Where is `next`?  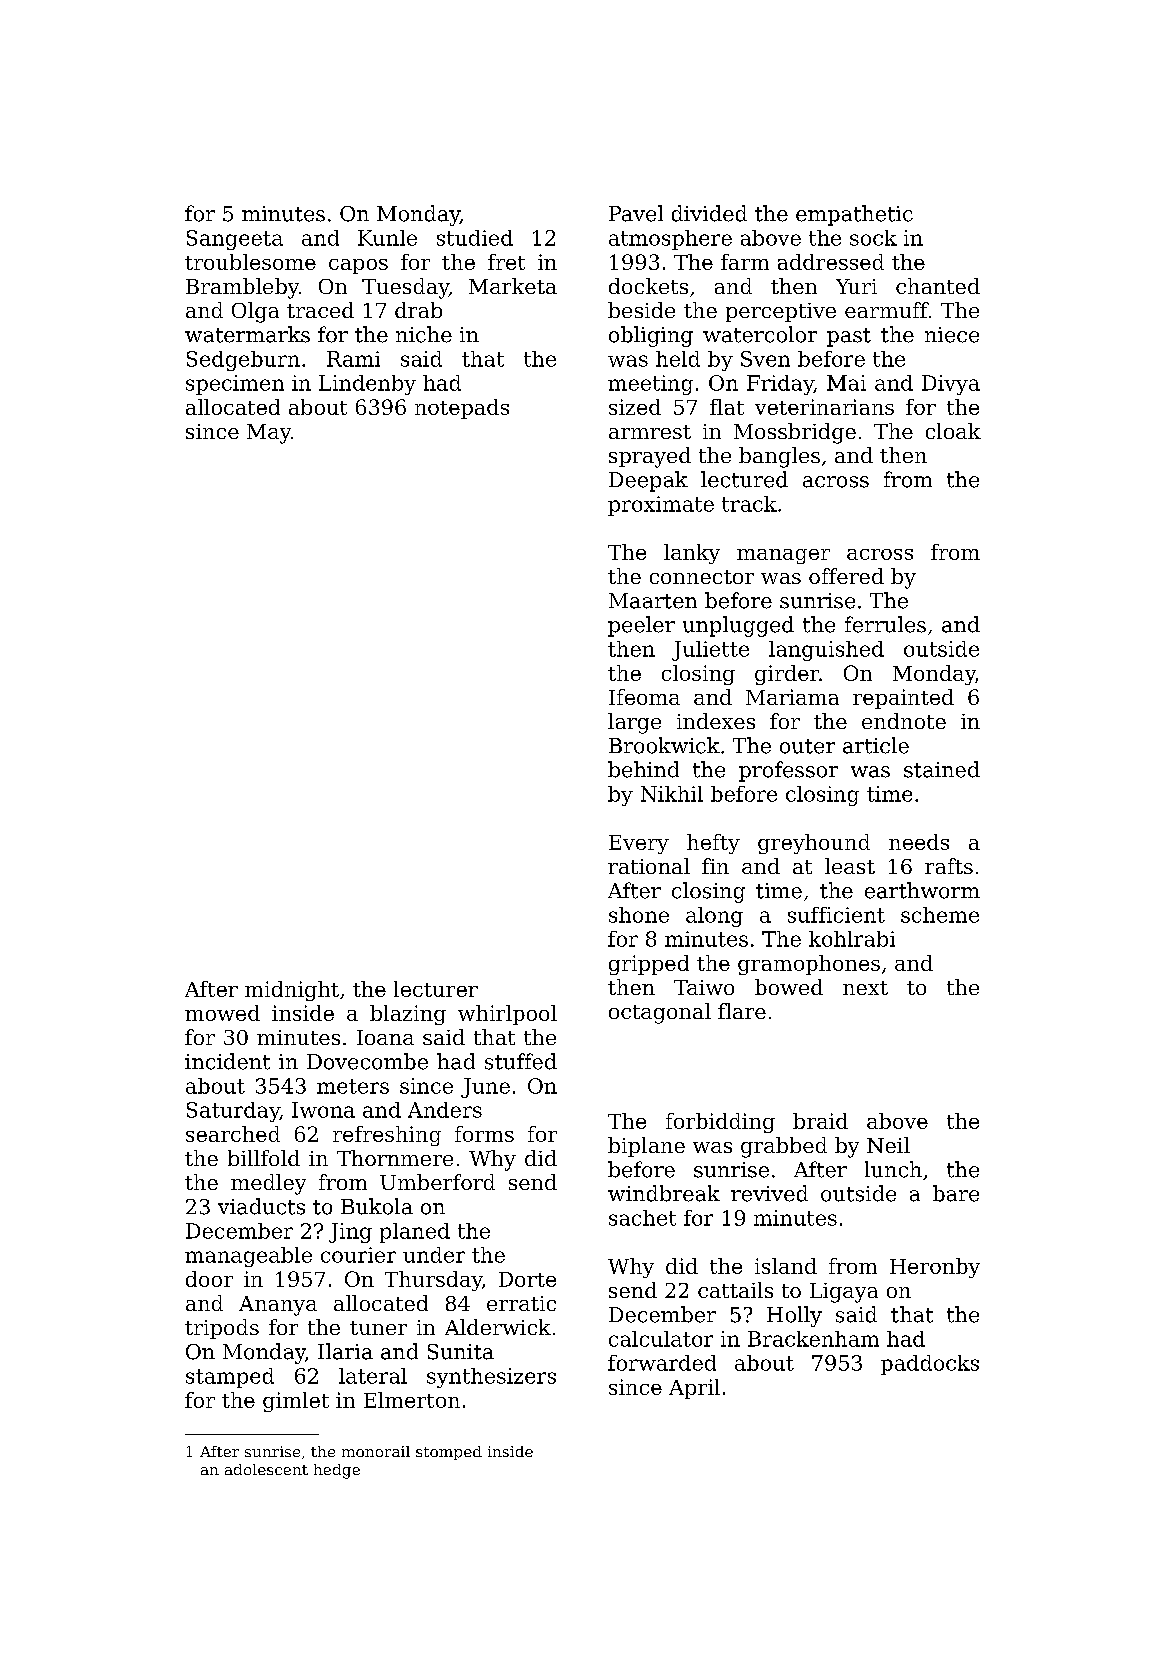 next is located at coordinates (865, 988).
